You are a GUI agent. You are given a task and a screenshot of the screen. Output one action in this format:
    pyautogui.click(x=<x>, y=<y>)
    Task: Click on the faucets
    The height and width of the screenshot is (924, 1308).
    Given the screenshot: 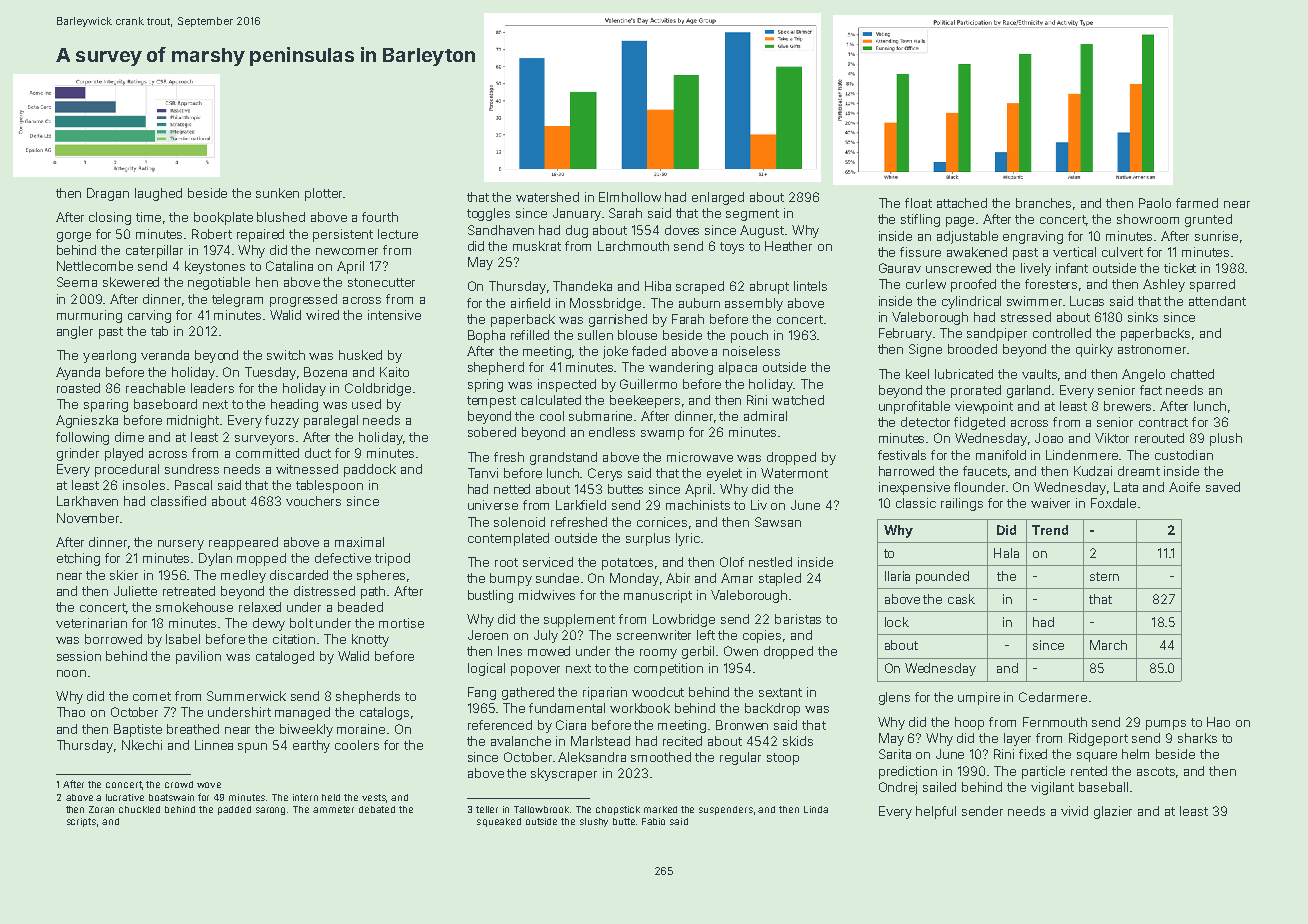 What is the action you would take?
    pyautogui.click(x=985, y=471)
